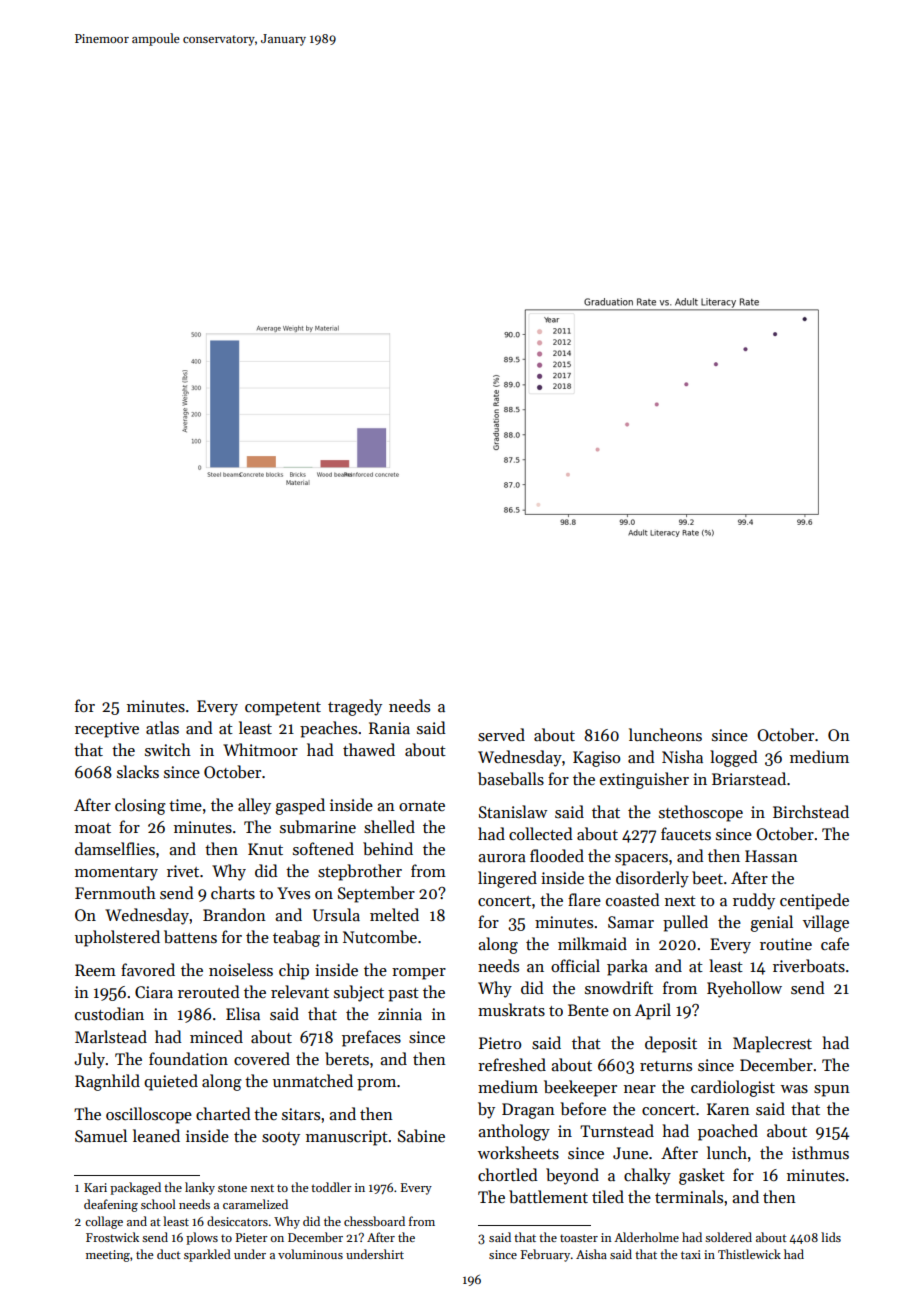 Image resolution: width=924 pixels, height=1308 pixels. What do you see at coordinates (171, 1082) in the document?
I see `quieted` at bounding box center [171, 1082].
